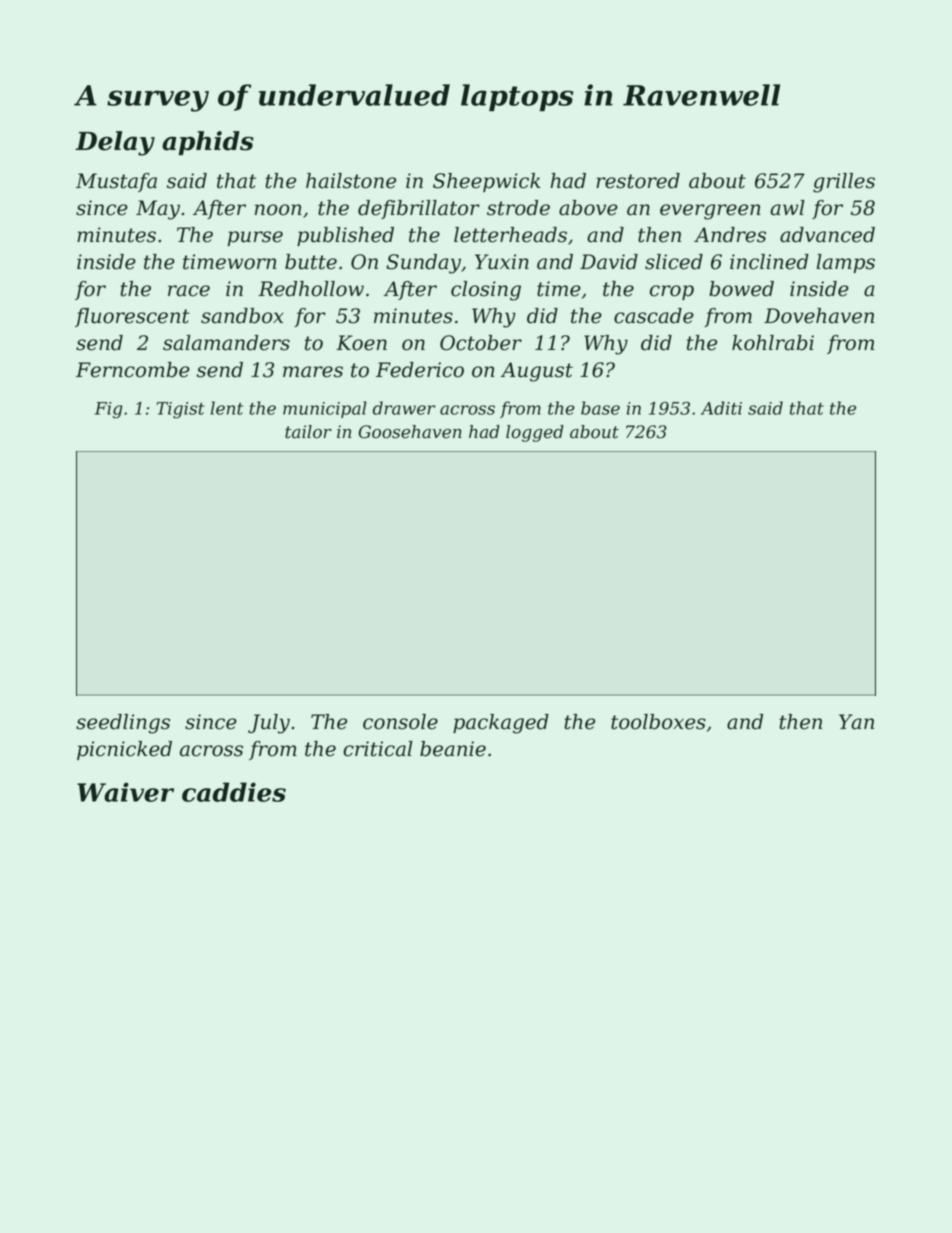 The height and width of the screenshot is (1233, 952). Describe the element at coordinates (845, 263) in the screenshot. I see `lamps` at that location.
